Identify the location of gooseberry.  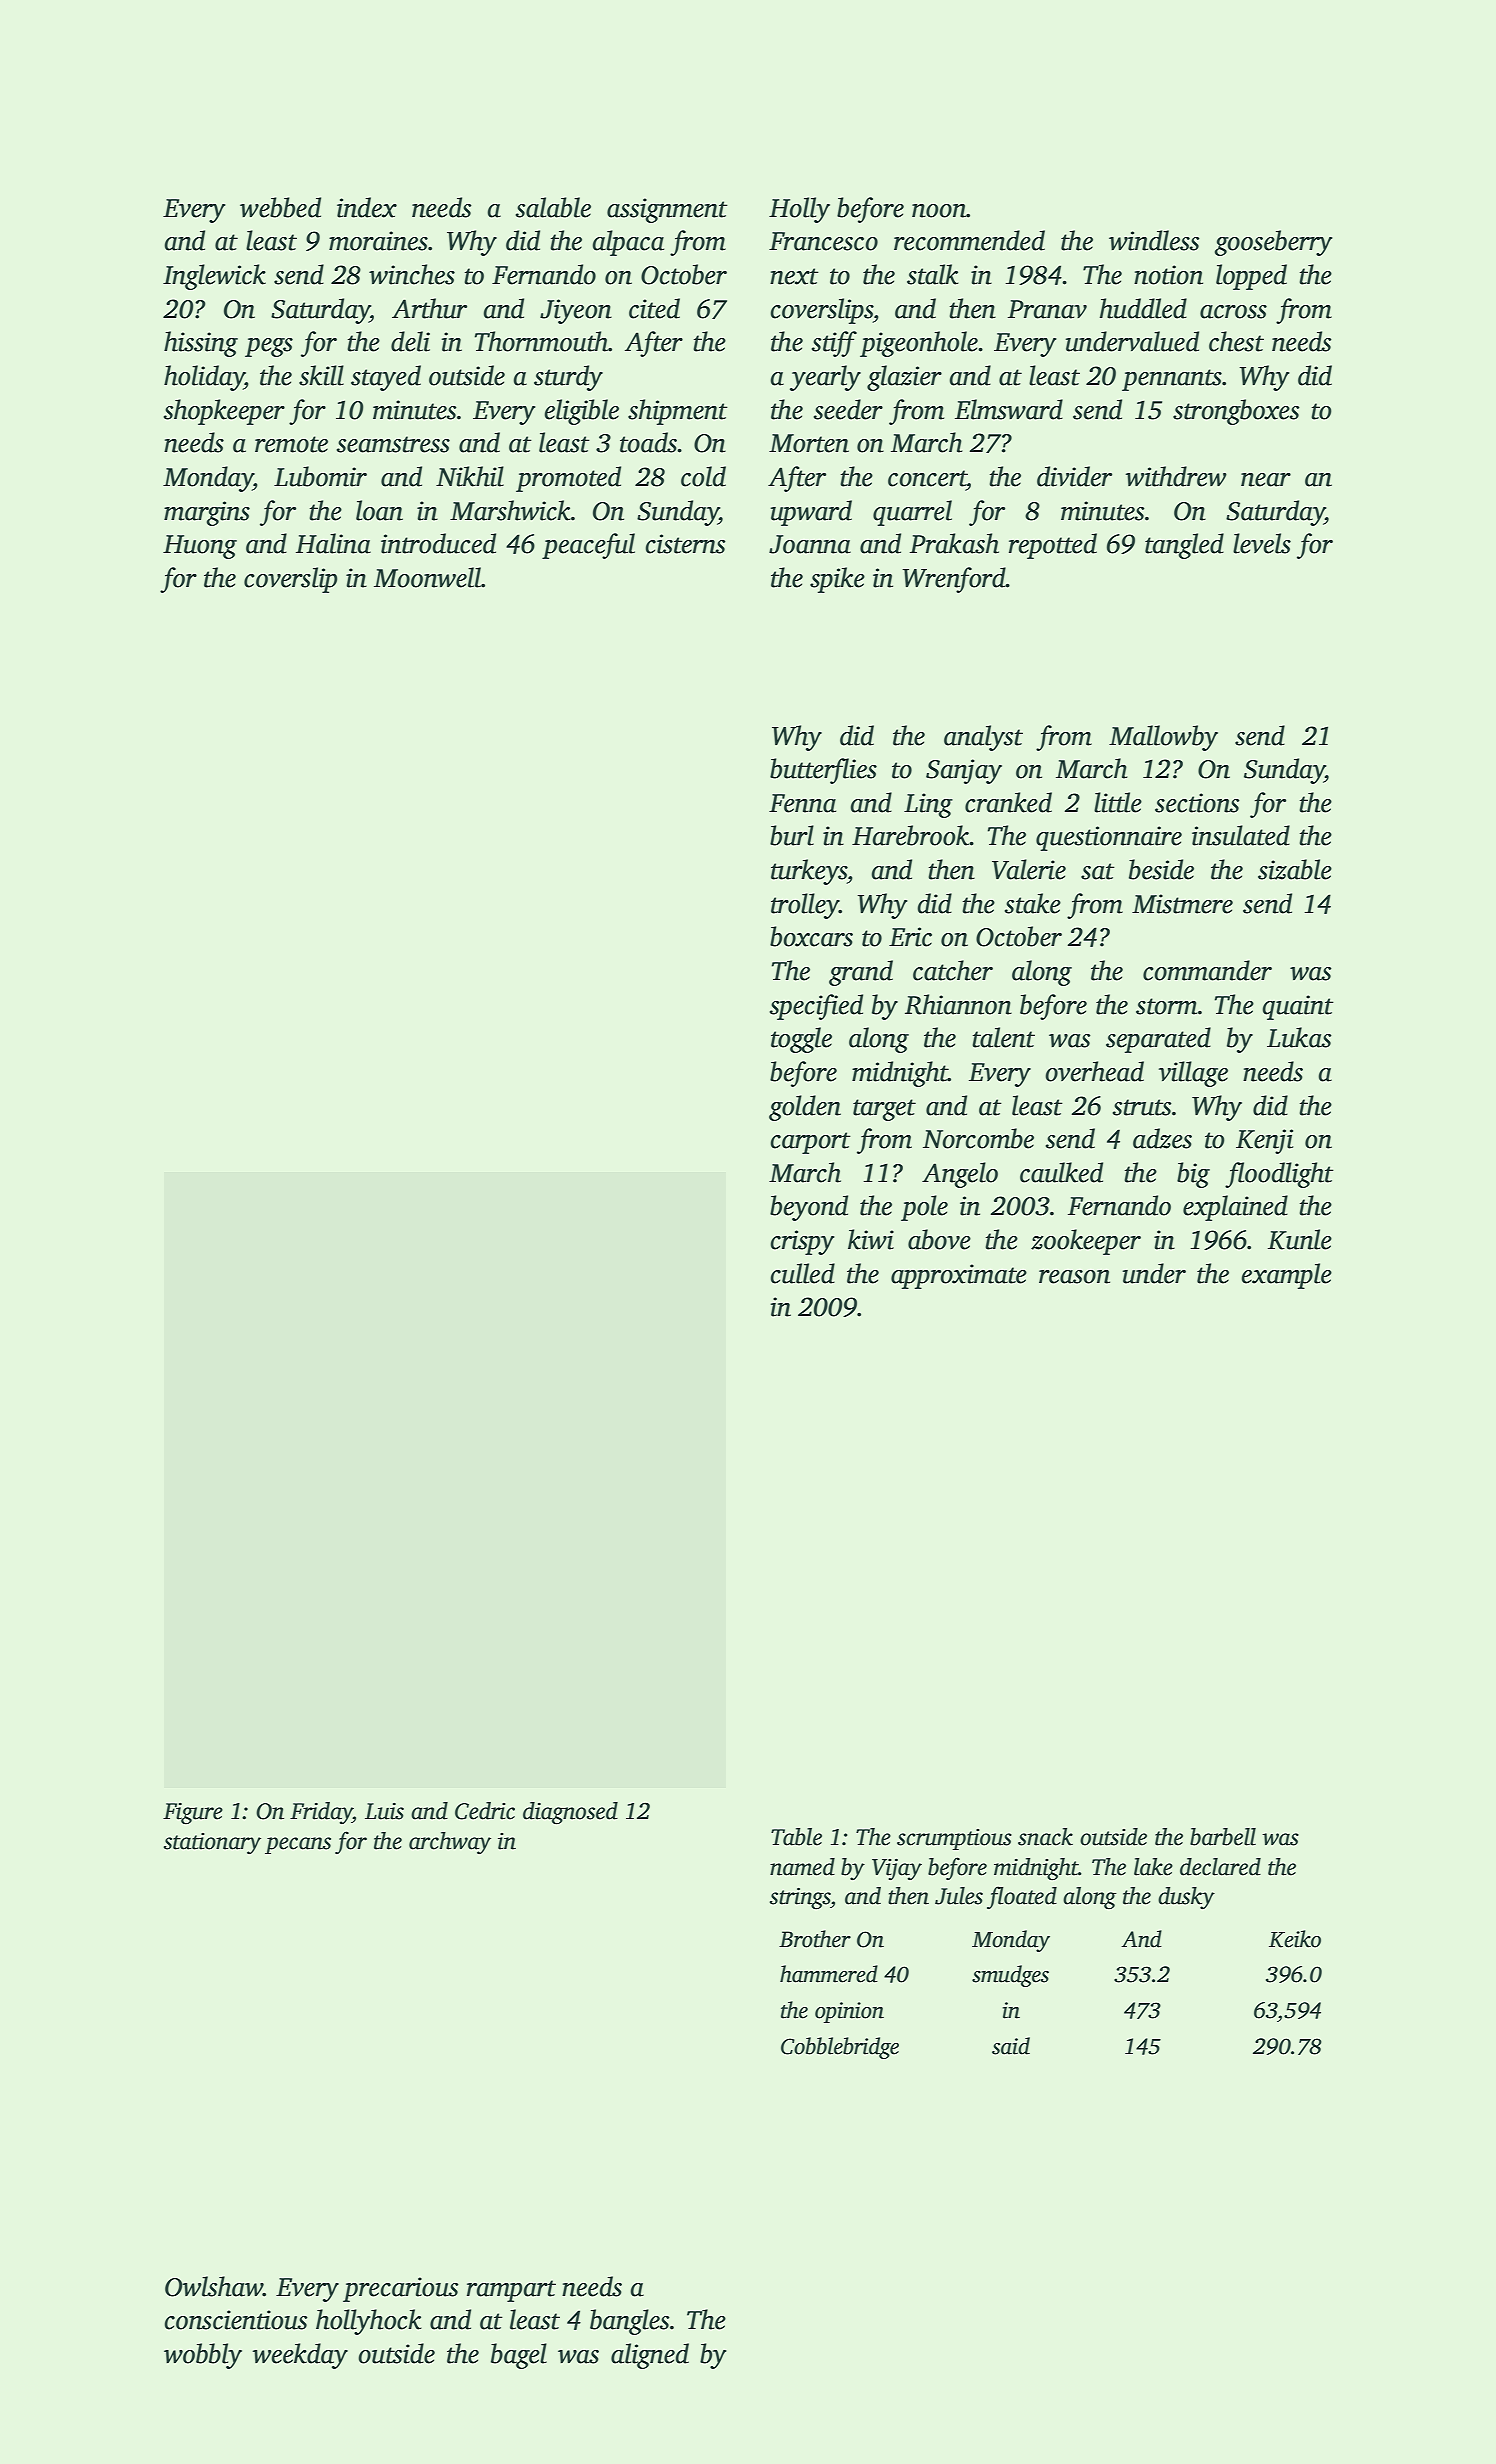
(1273, 243).
